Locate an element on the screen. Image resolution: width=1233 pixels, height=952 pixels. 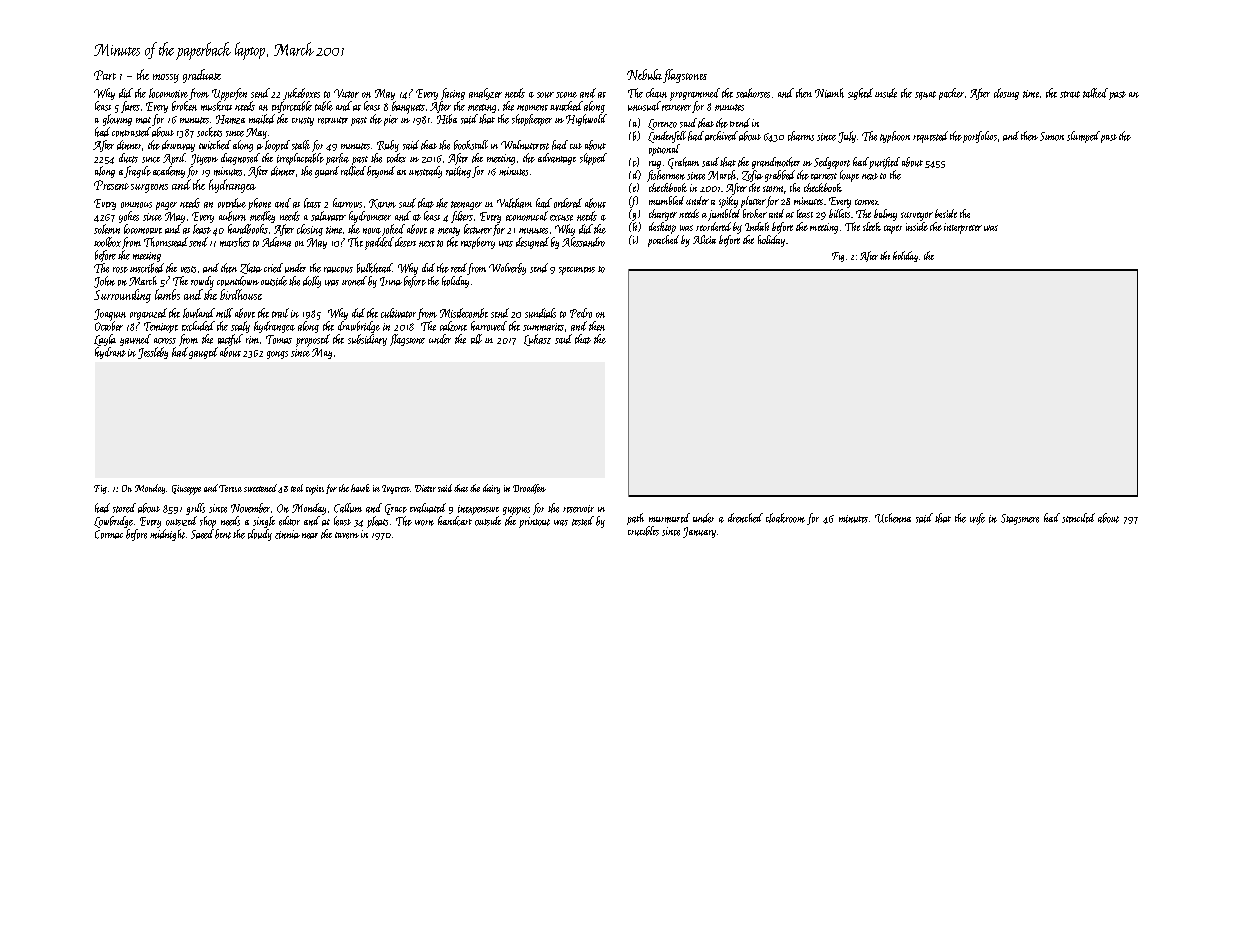
seahorses is located at coordinates (753, 93).
